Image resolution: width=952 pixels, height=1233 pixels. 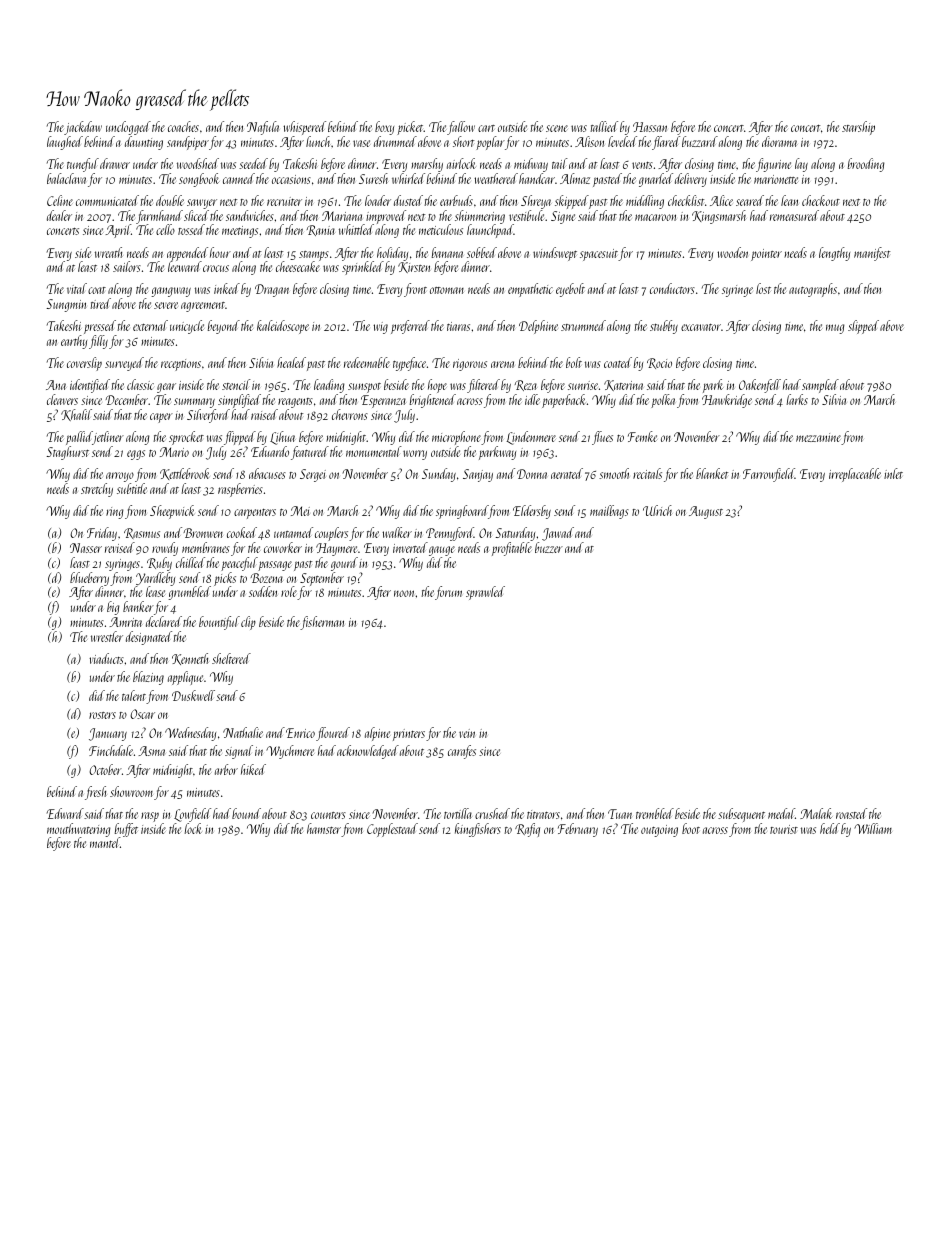 What do you see at coordinates (485, 593) in the page?
I see `sprawled` at bounding box center [485, 593].
